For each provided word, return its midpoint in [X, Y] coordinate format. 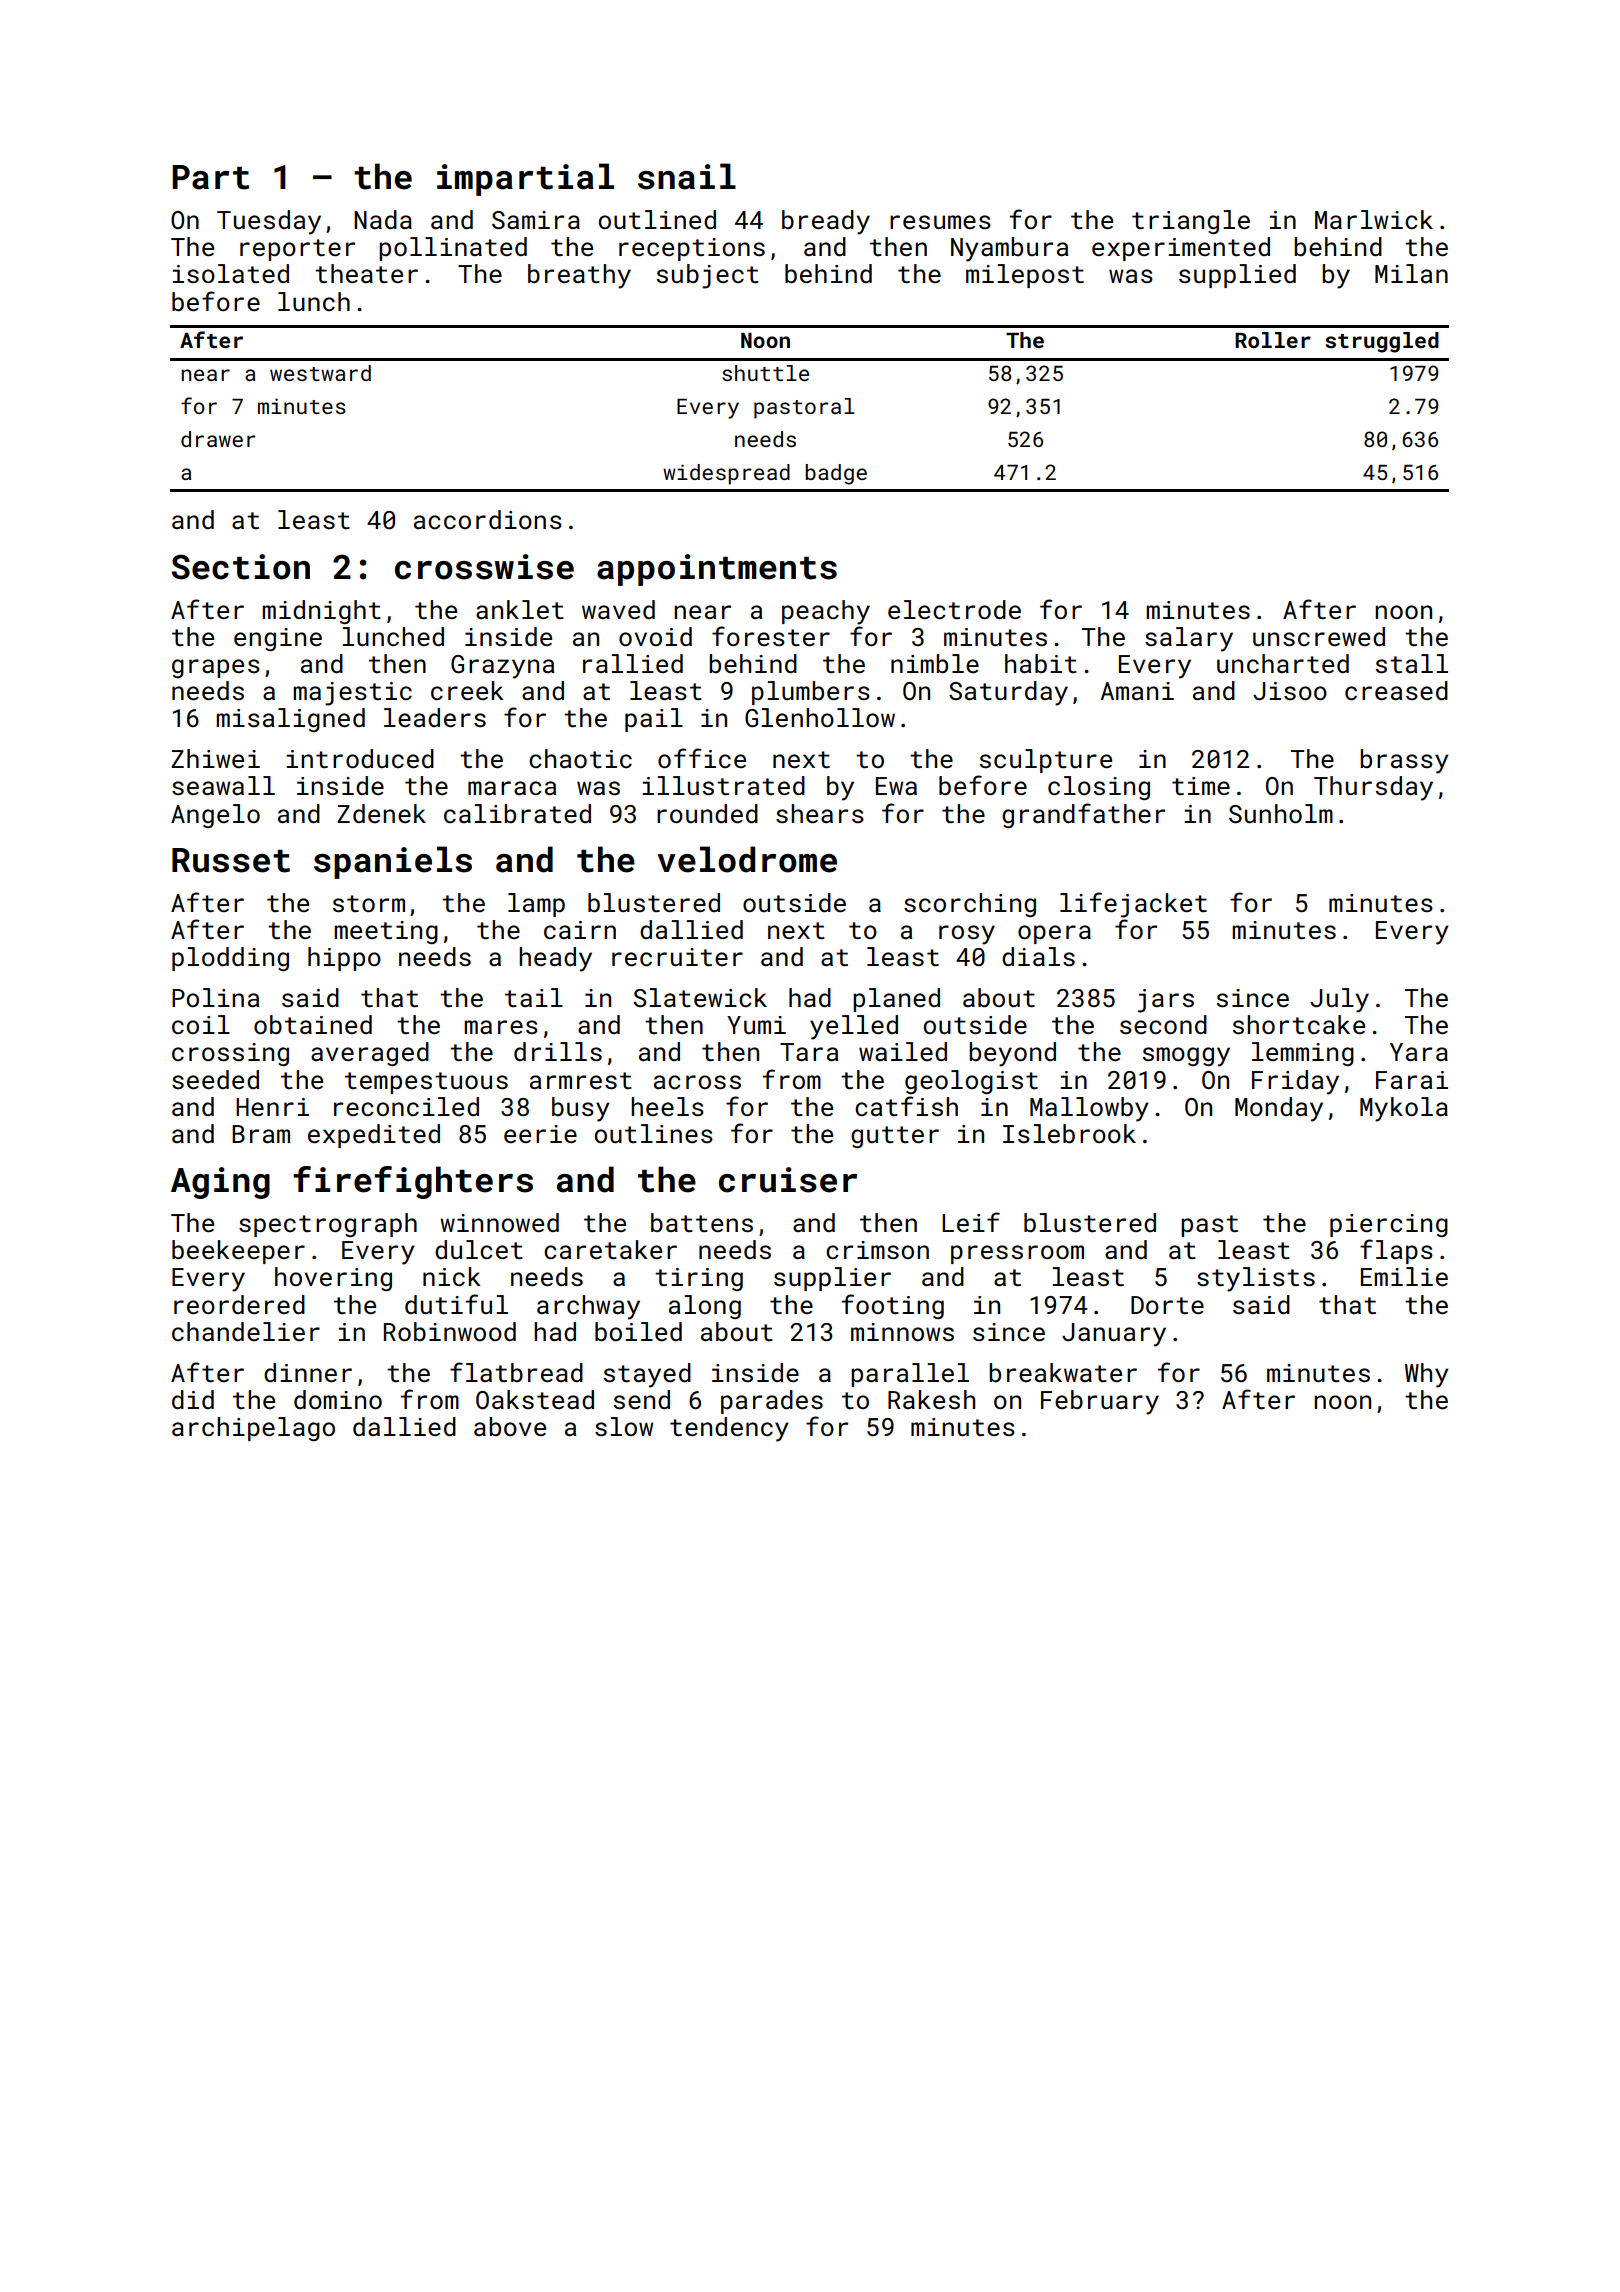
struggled [1382, 342]
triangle [1191, 222]
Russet [231, 860]
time [1201, 786]
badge [836, 474]
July [1339, 1000]
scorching [970, 905]
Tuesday [269, 222]
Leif [971, 1222]
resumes [940, 222]
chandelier [246, 1332]
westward [320, 373]
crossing [230, 1054]
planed [896, 1000]
